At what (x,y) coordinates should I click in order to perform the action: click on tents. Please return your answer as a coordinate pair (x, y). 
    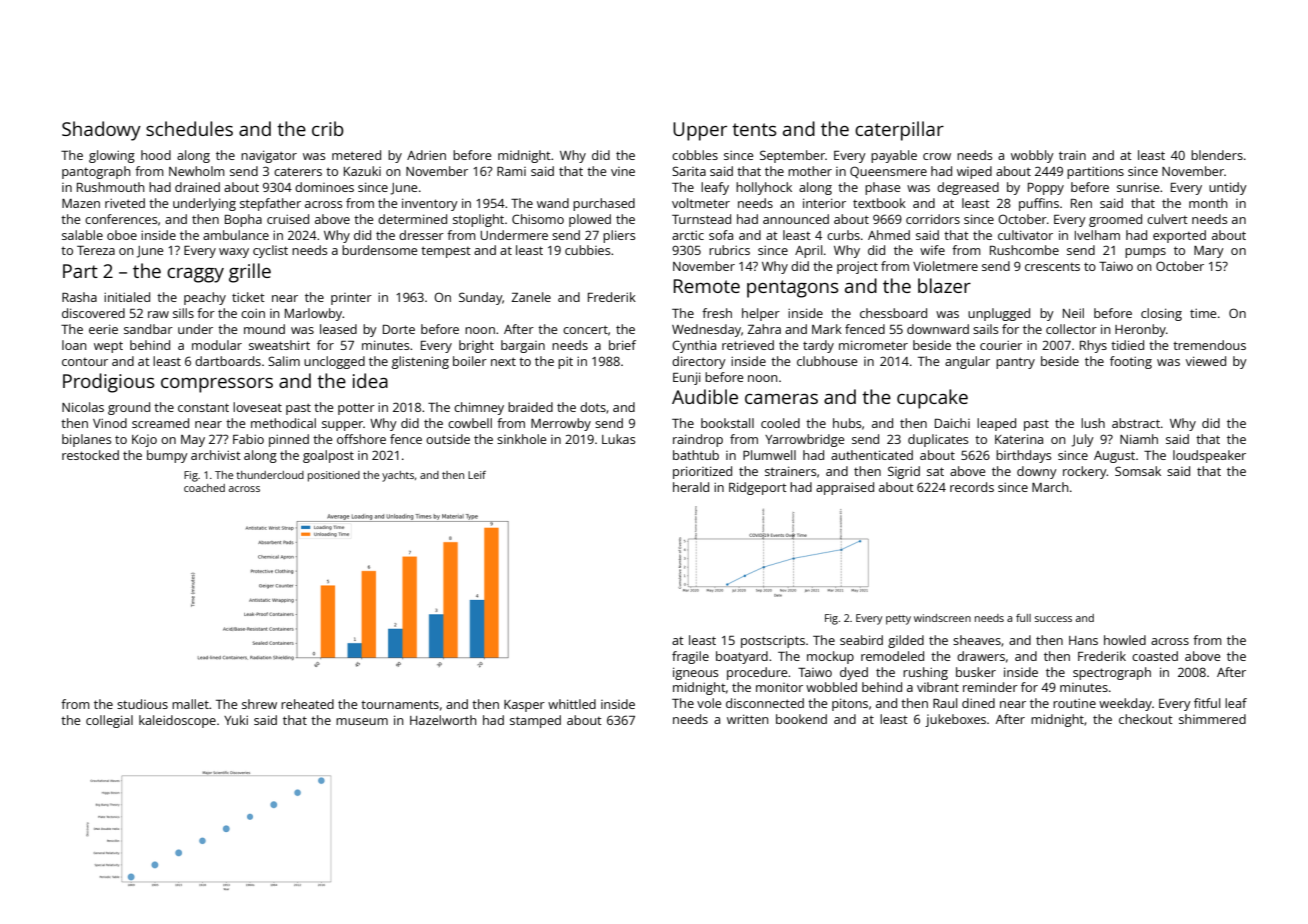
    Looking at the image, I should click on (754, 129).
